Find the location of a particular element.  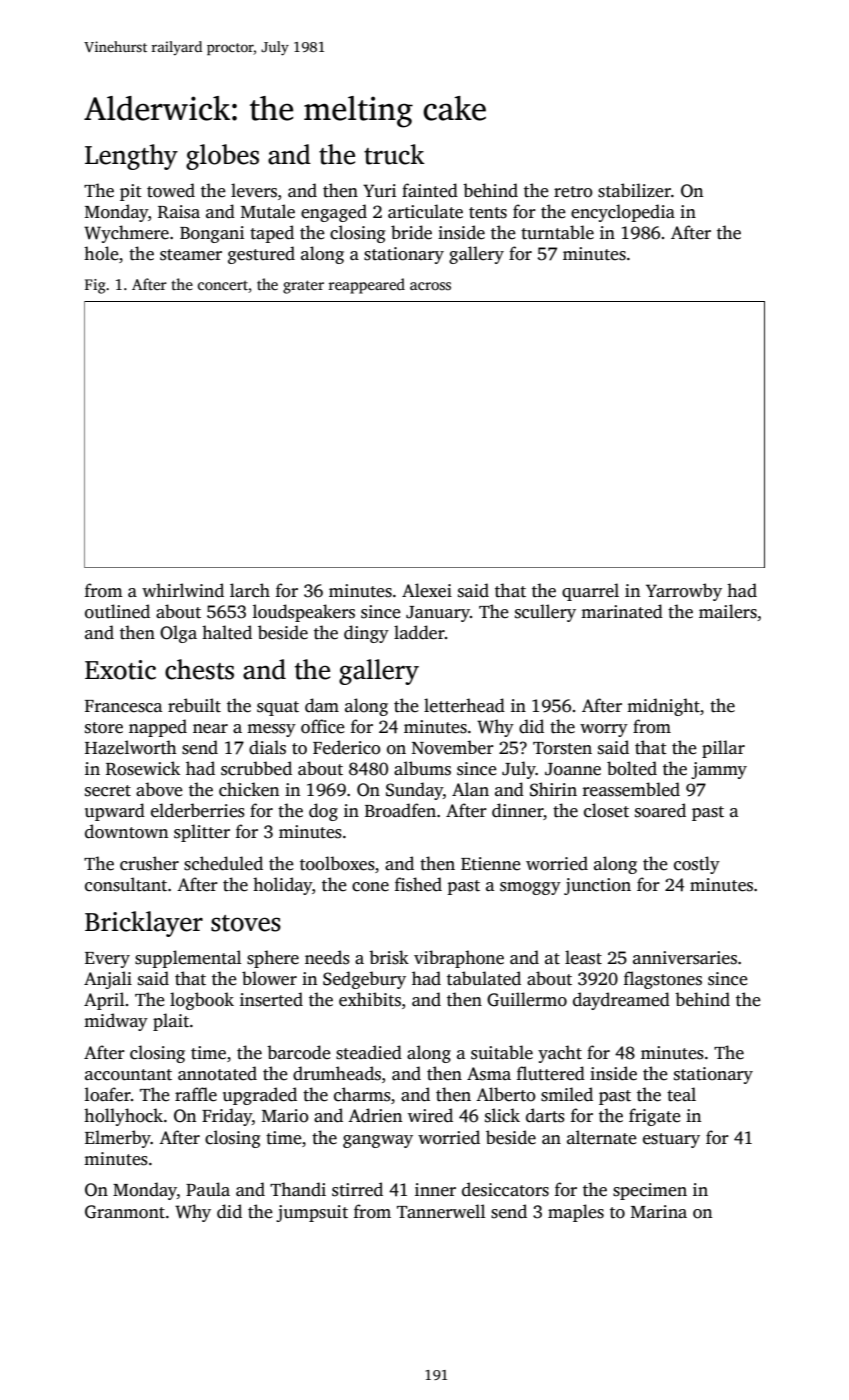

Elmerby is located at coordinates (118, 1139).
